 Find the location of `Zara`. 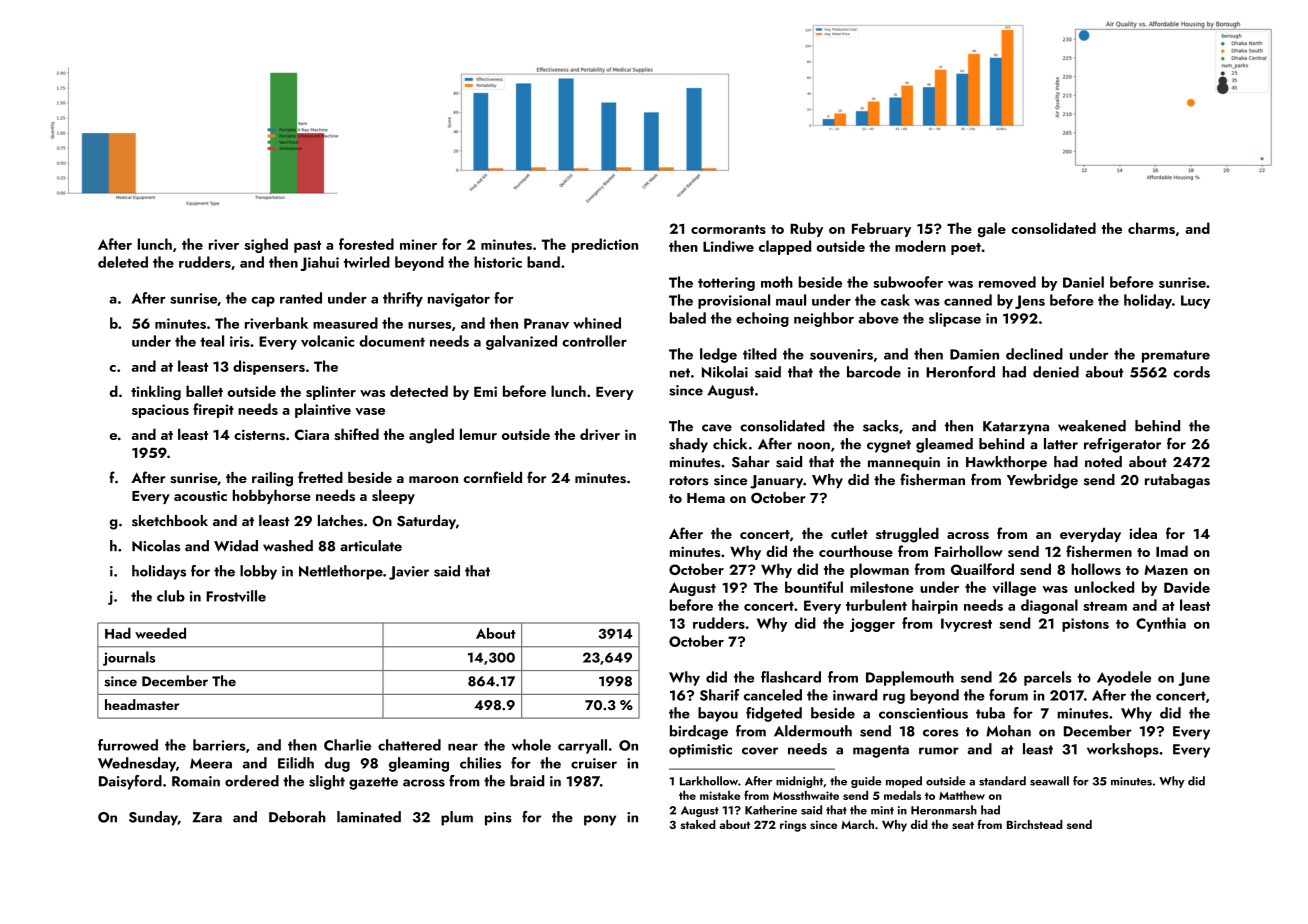

Zara is located at coordinates (207, 817).
